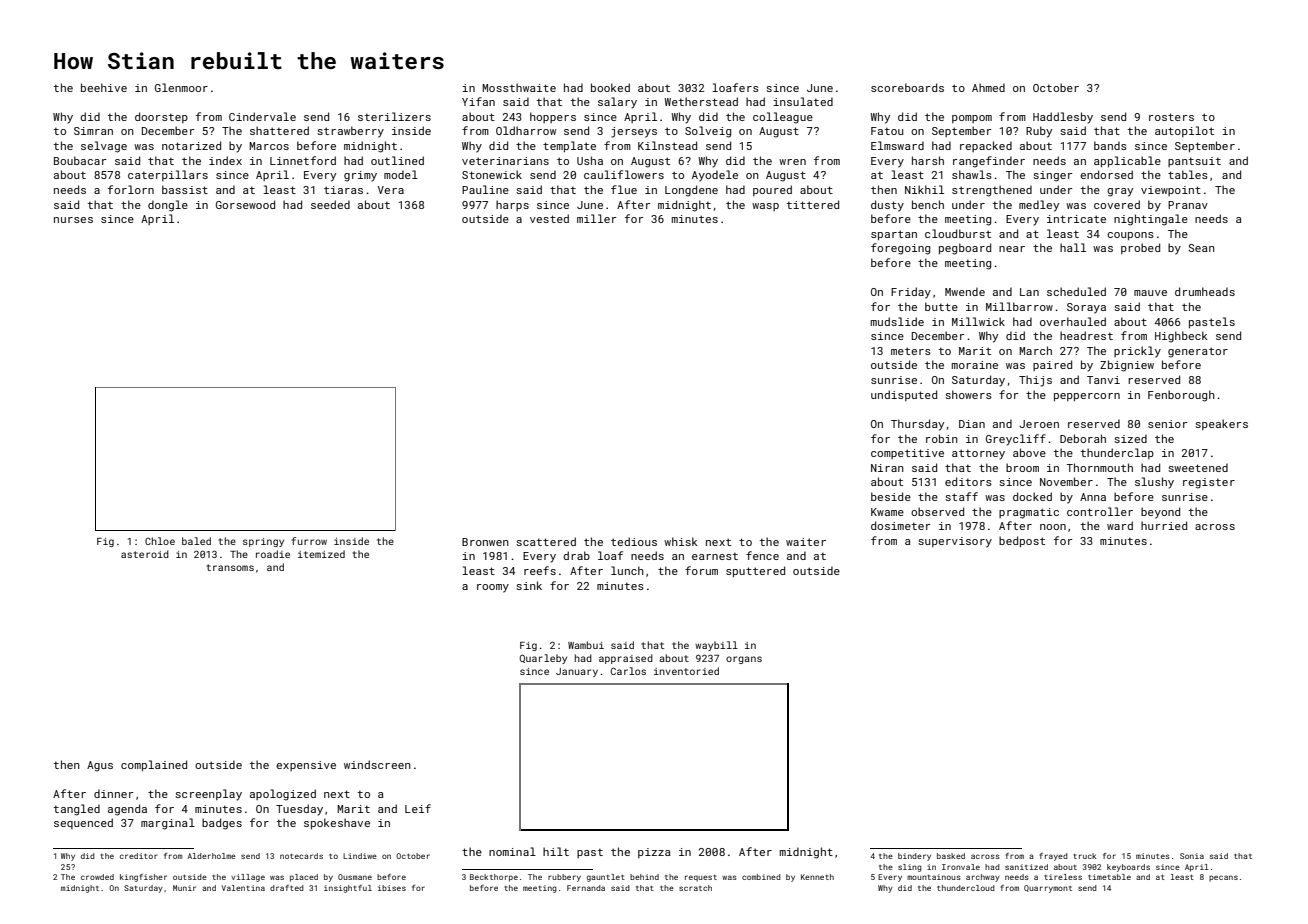 The height and width of the page is (924, 1308). What do you see at coordinates (1100, 511) in the page?
I see `controller` at bounding box center [1100, 511].
